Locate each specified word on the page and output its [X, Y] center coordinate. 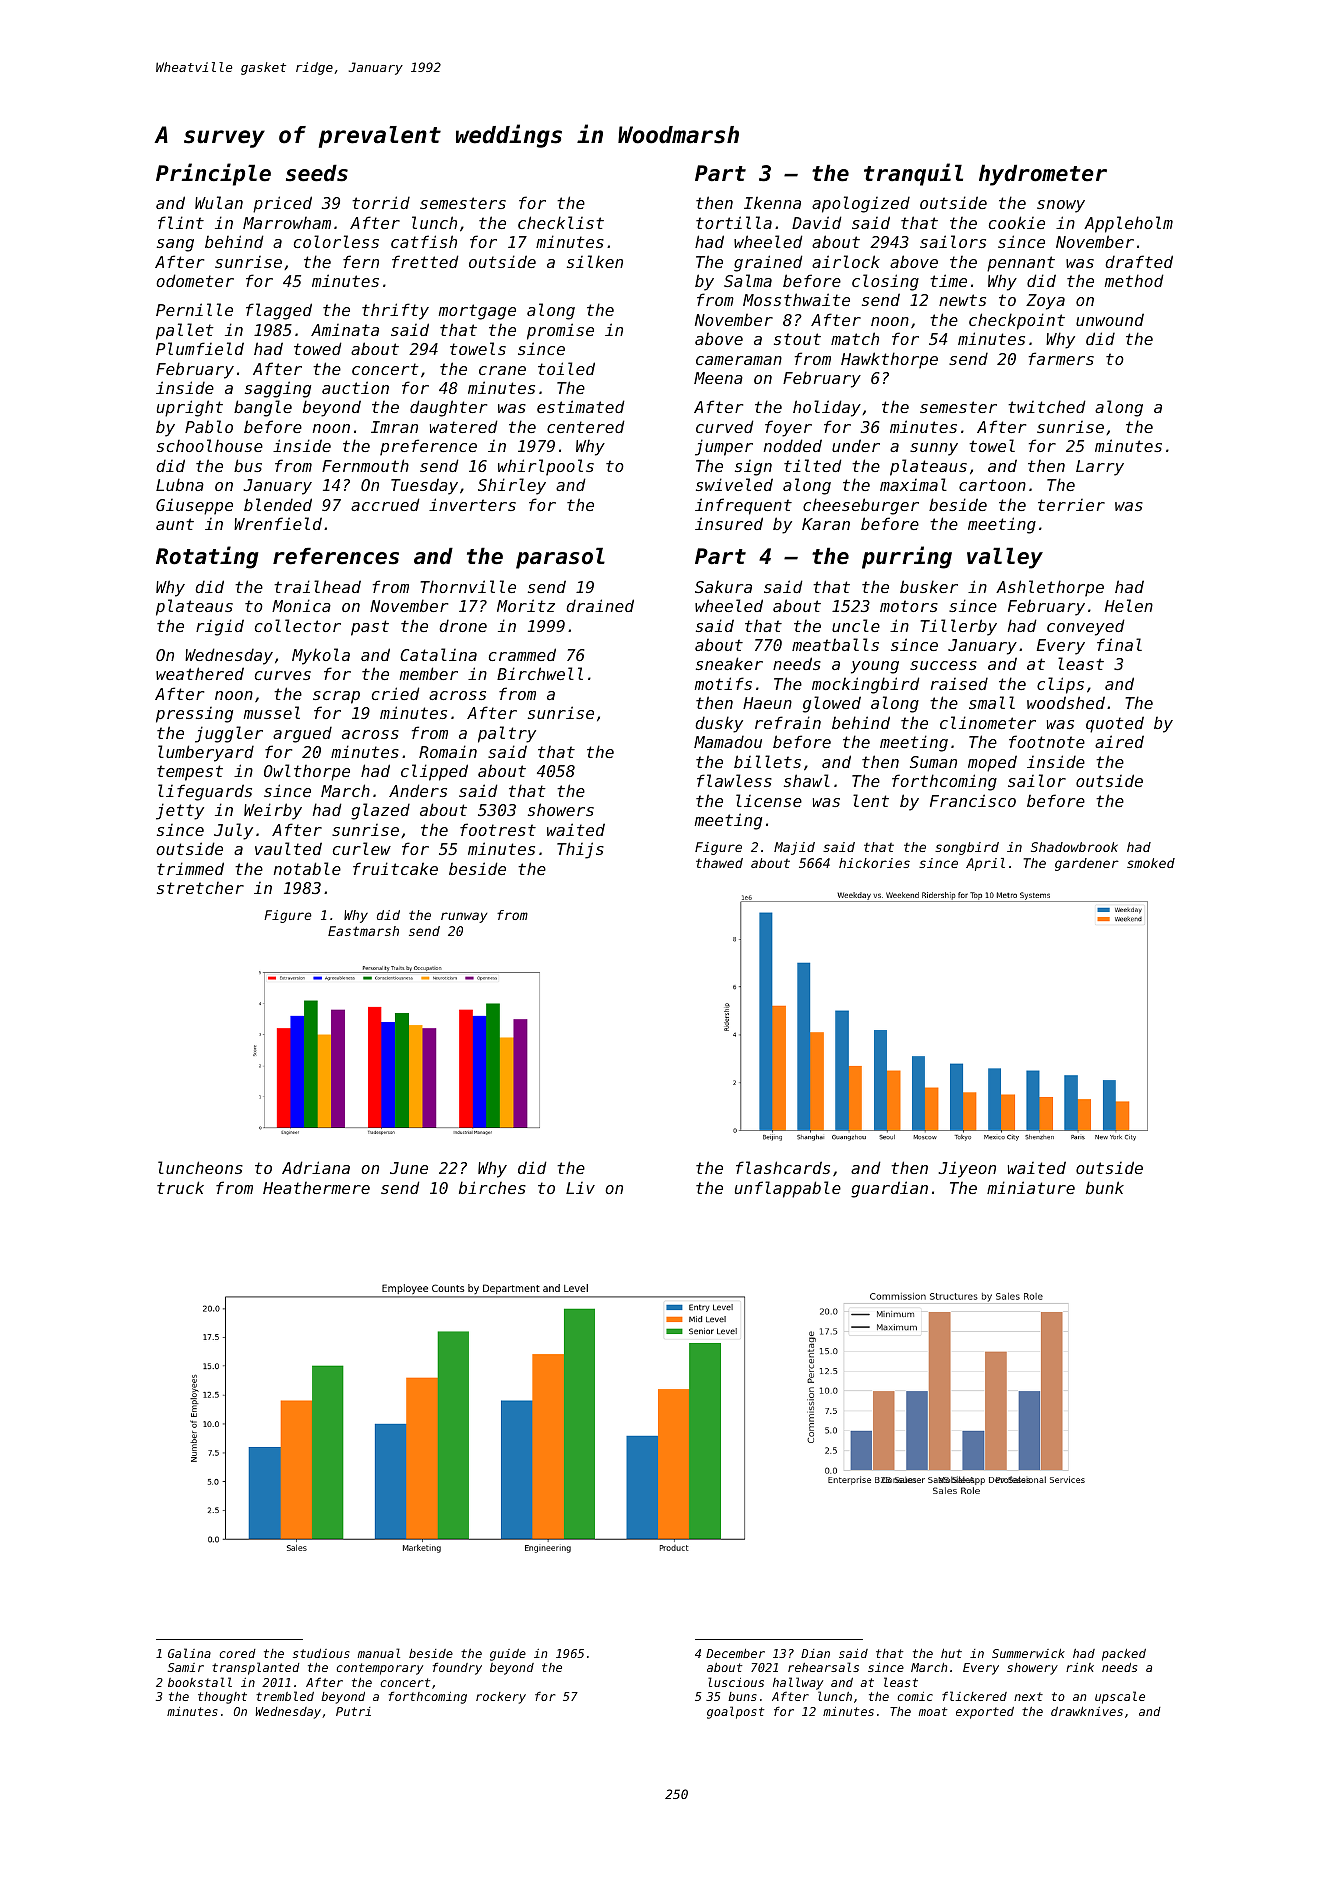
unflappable [788, 1189]
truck [180, 1187]
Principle [213, 174]
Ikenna [772, 202]
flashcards [783, 1167]
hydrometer [1043, 175]
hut [951, 1653]
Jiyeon [967, 1170]
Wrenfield [278, 523]
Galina [189, 1653]
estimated [581, 406]
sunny [934, 449]
